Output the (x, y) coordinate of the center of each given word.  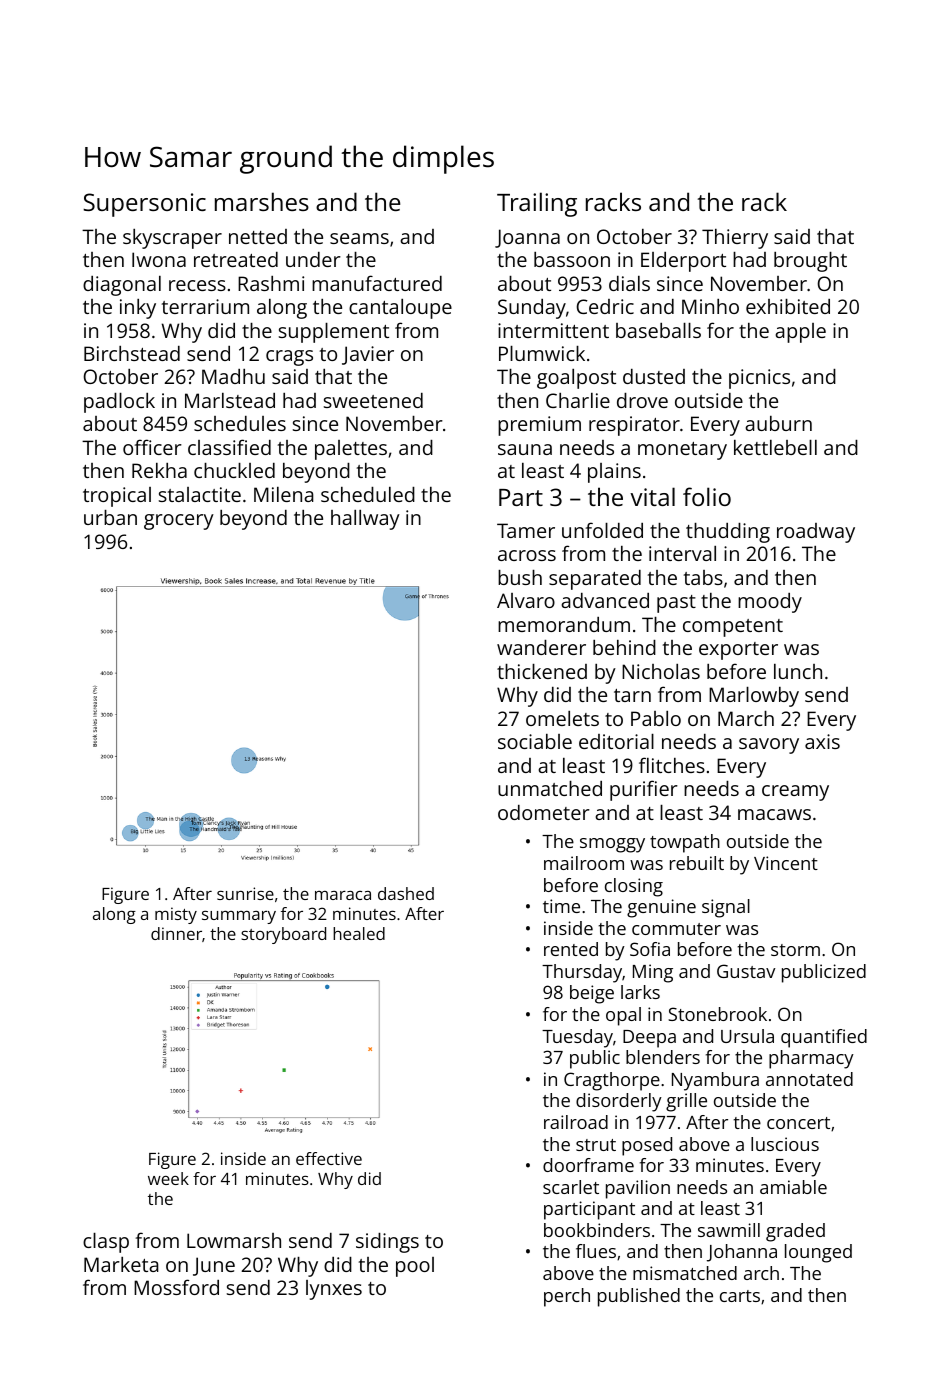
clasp (106, 1243)
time (561, 906)
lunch (798, 671)
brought (810, 262)
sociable (535, 741)
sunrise (245, 893)
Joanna (527, 238)
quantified (824, 1038)
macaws (774, 814)
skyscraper (172, 239)
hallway (365, 520)
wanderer (541, 647)
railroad (576, 1122)
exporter (738, 651)
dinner (176, 933)
